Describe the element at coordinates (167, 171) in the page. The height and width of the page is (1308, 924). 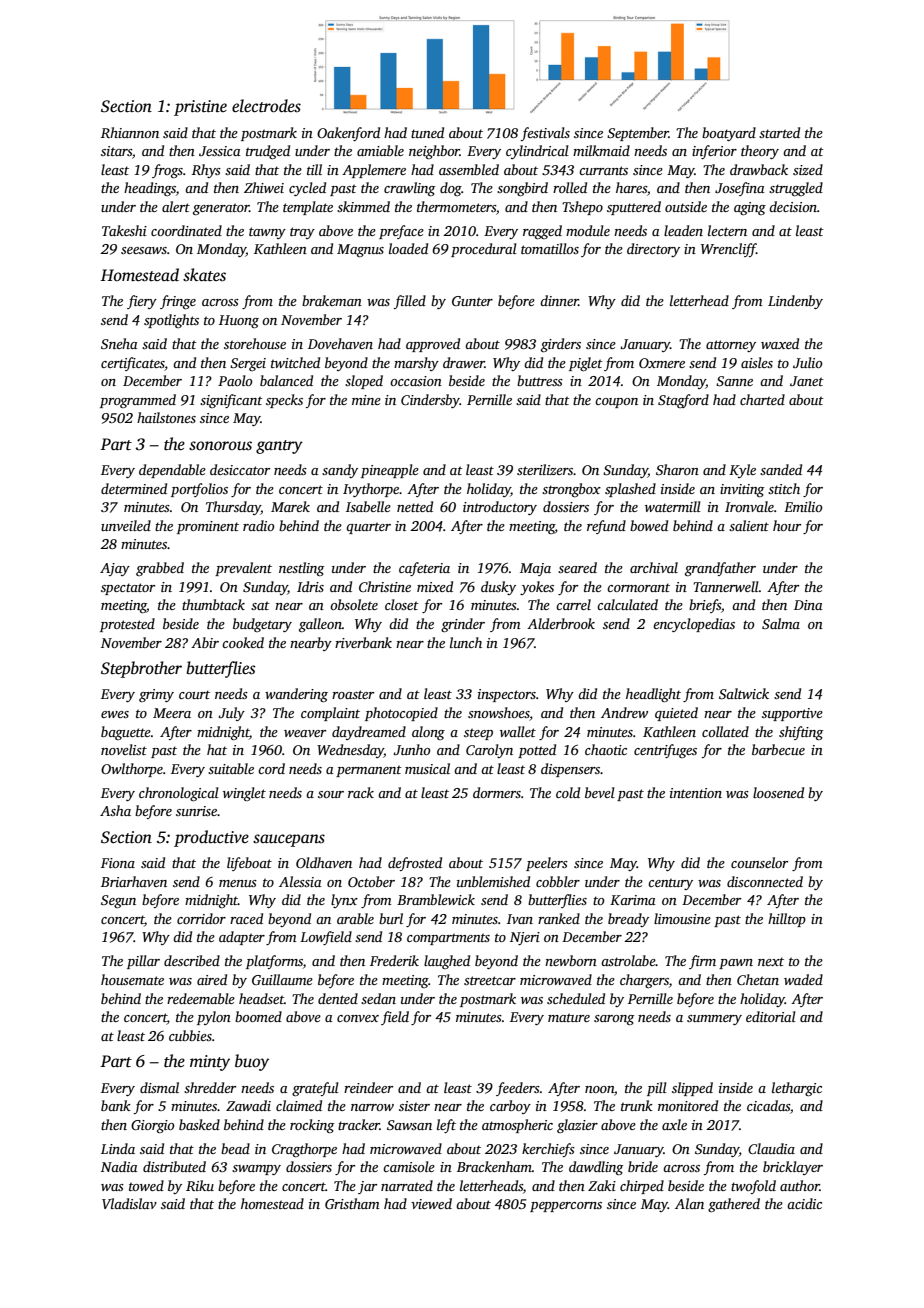
I see `frogs` at that location.
